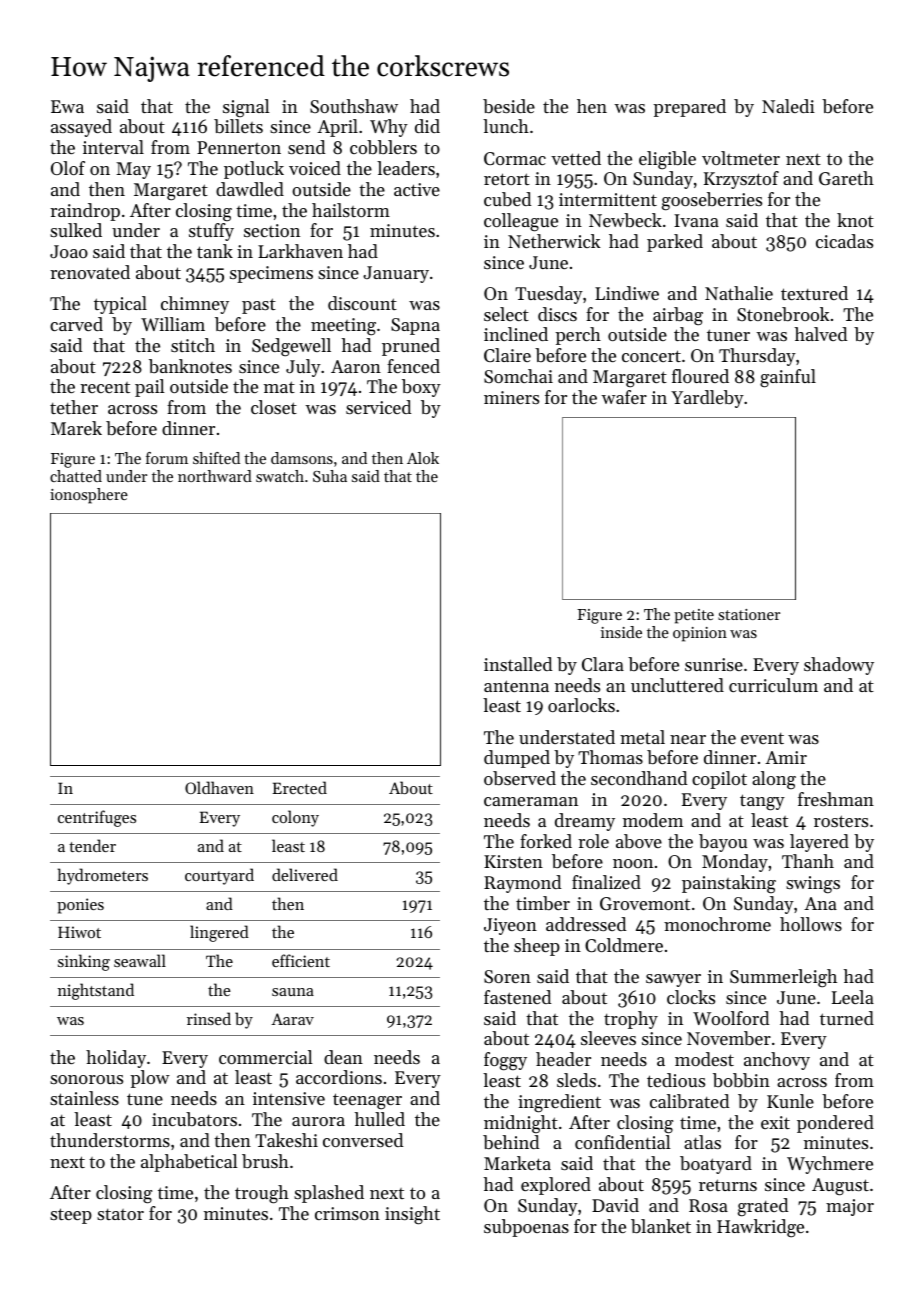  Describe the element at coordinates (84, 962) in the image. I see `sinking` at that location.
